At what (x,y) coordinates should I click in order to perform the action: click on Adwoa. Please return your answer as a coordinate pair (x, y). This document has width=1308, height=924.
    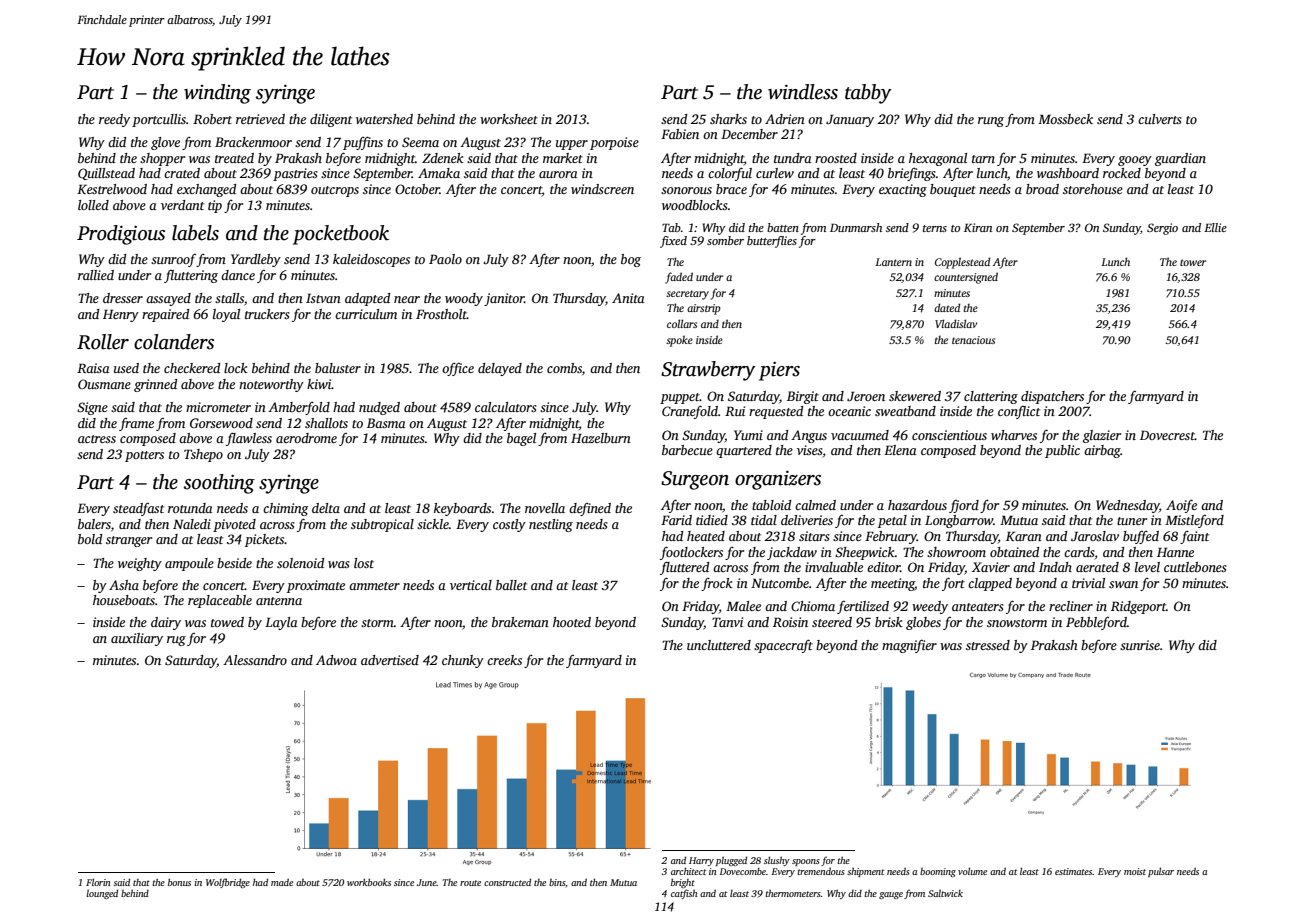
    Looking at the image, I should click on (336, 660).
